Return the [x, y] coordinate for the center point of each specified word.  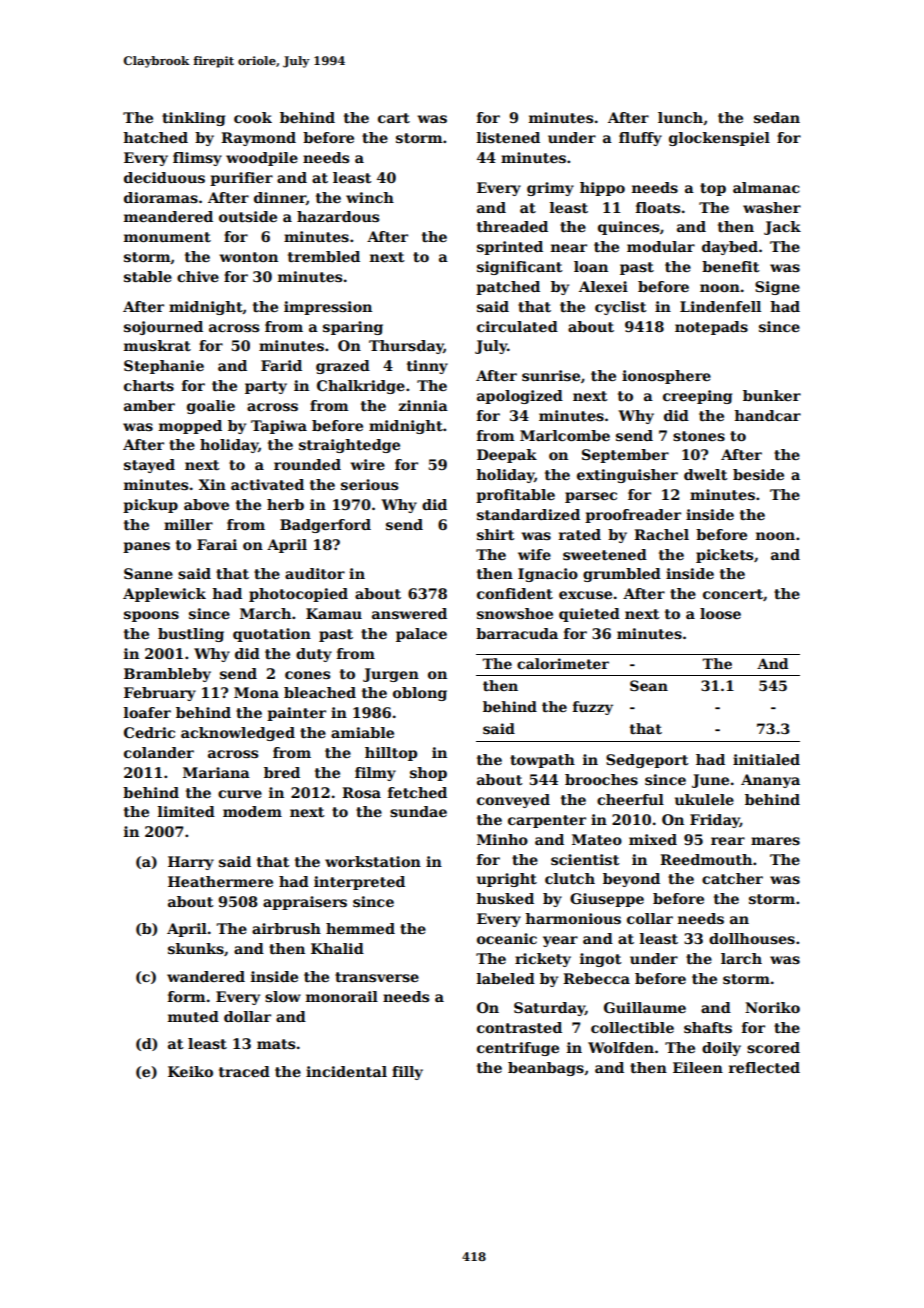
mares [775, 841]
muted [193, 1016]
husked [505, 898]
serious [369, 484]
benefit [730, 266]
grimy [550, 189]
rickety [543, 960]
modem [252, 811]
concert [733, 594]
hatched [155, 137]
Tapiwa [279, 427]
